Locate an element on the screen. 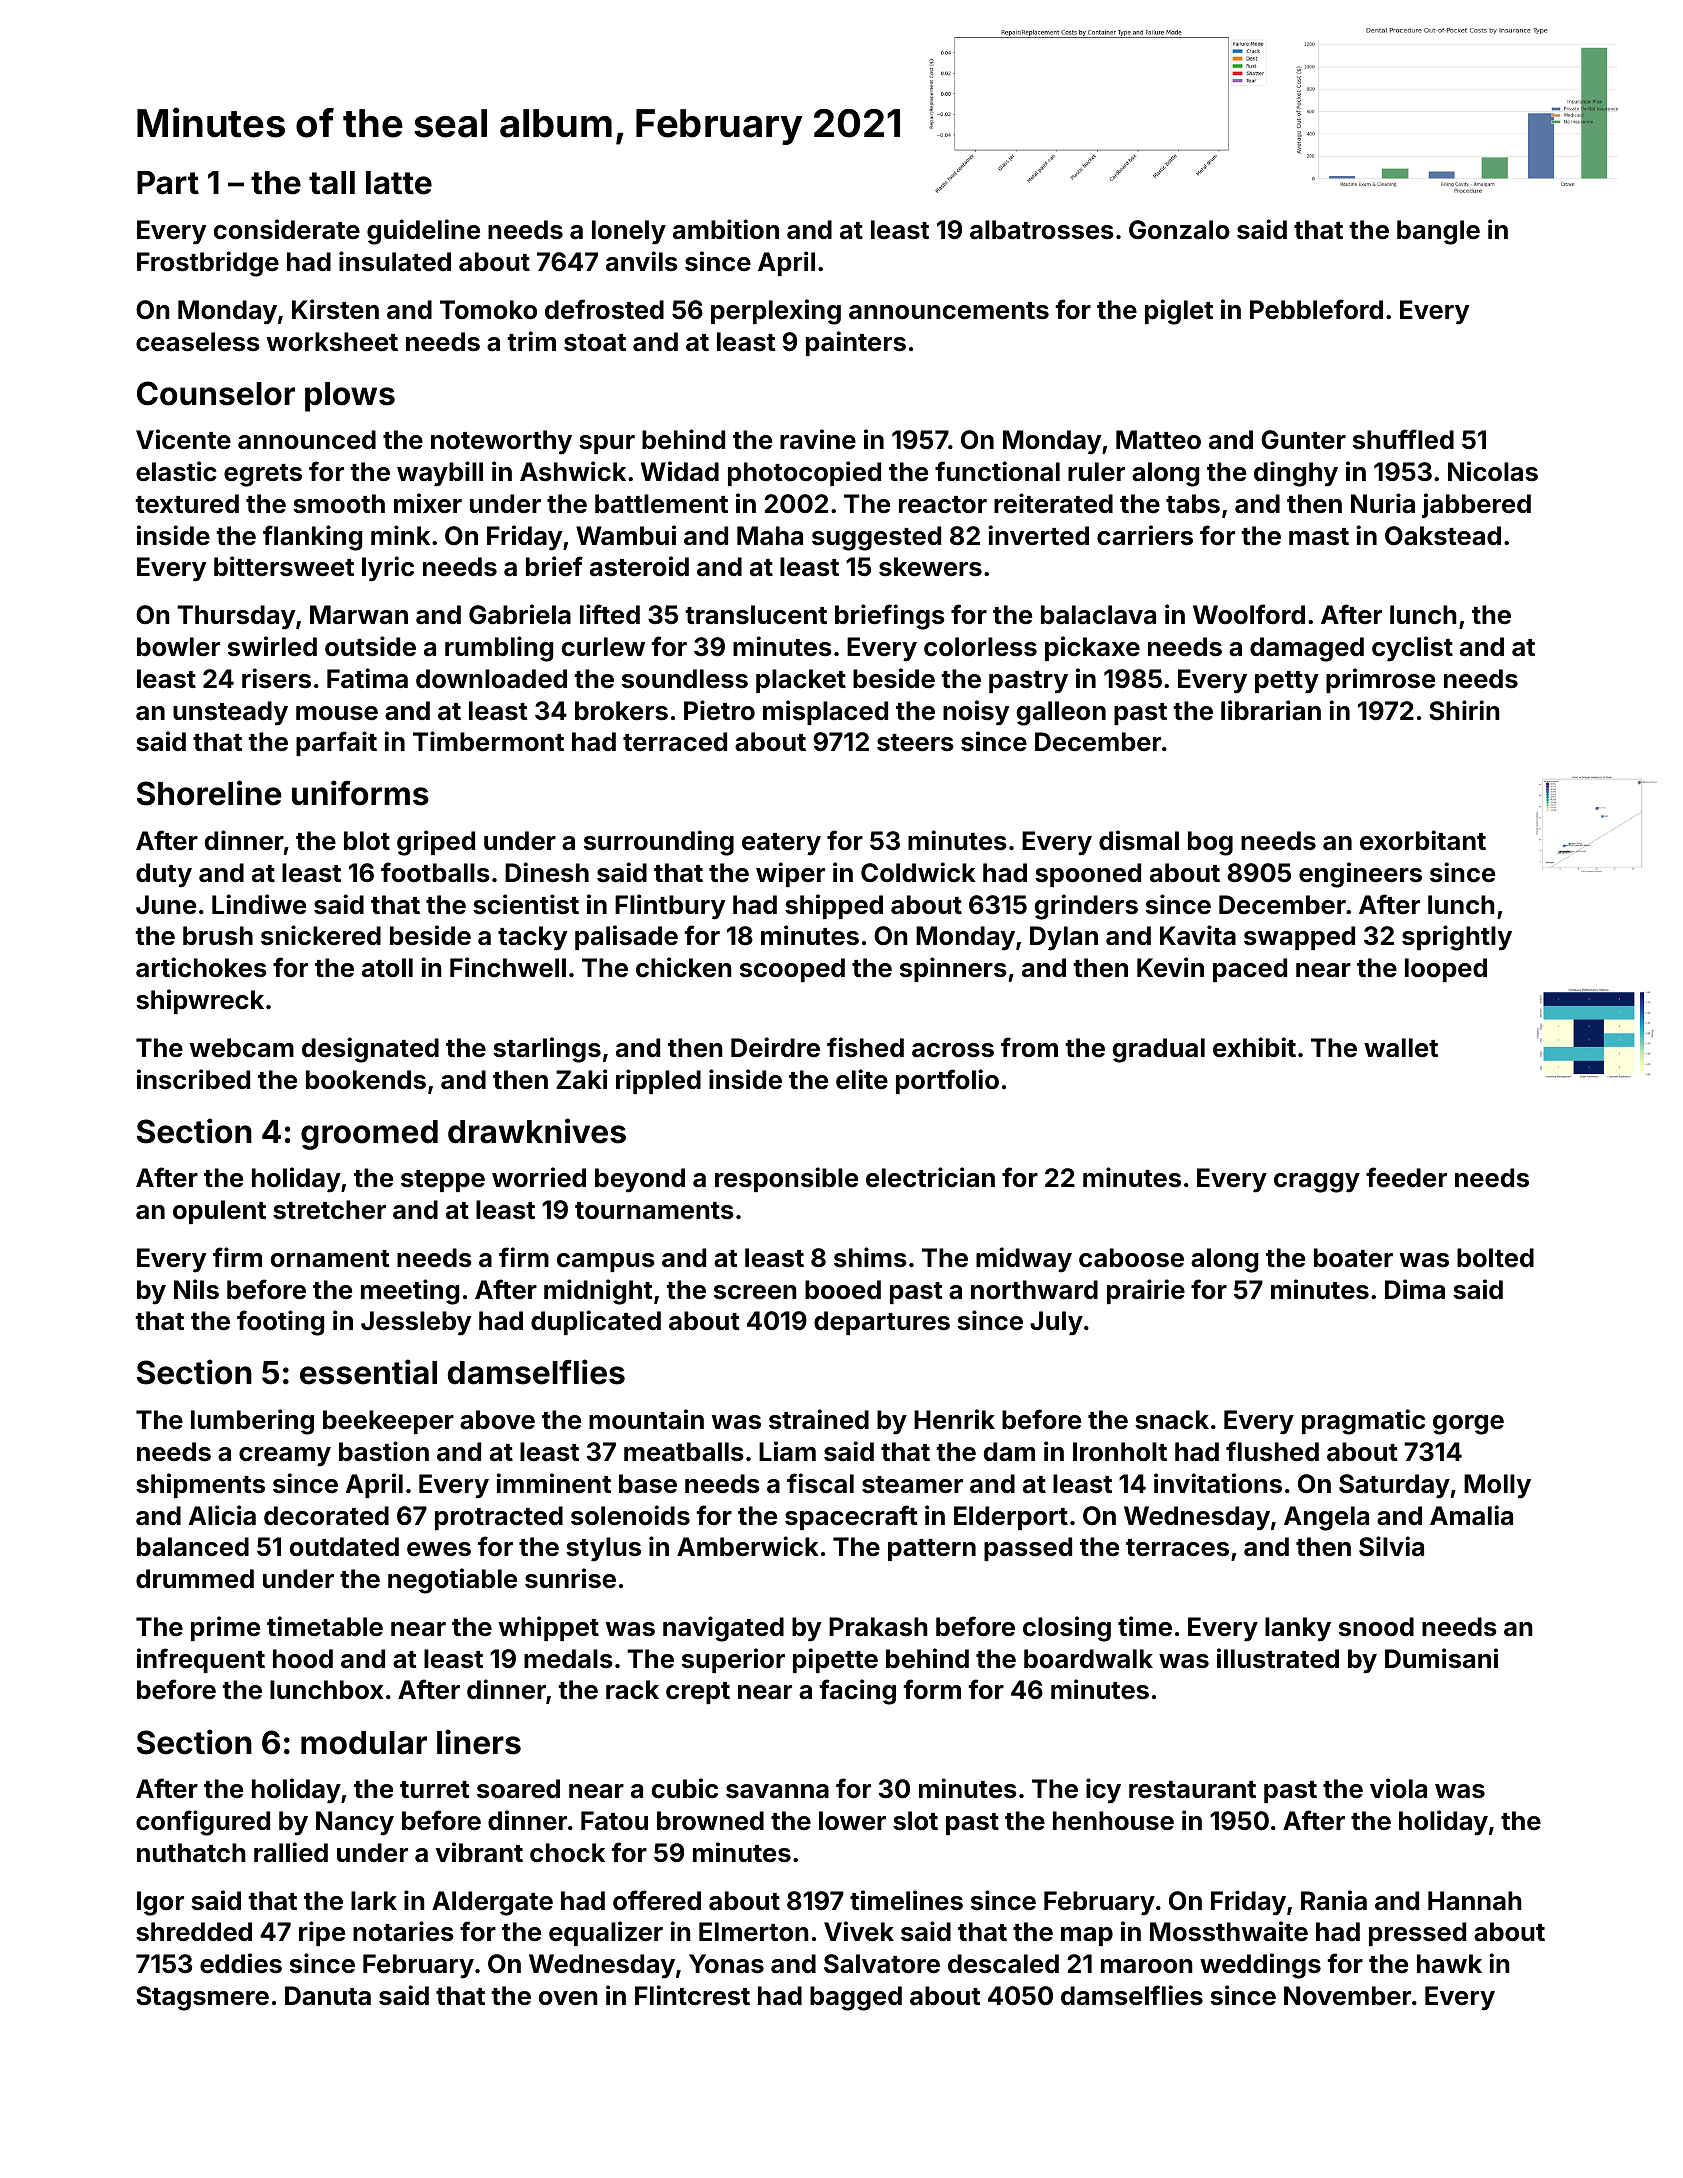 The height and width of the screenshot is (2178, 1683). savanna is located at coordinates (777, 1791).
